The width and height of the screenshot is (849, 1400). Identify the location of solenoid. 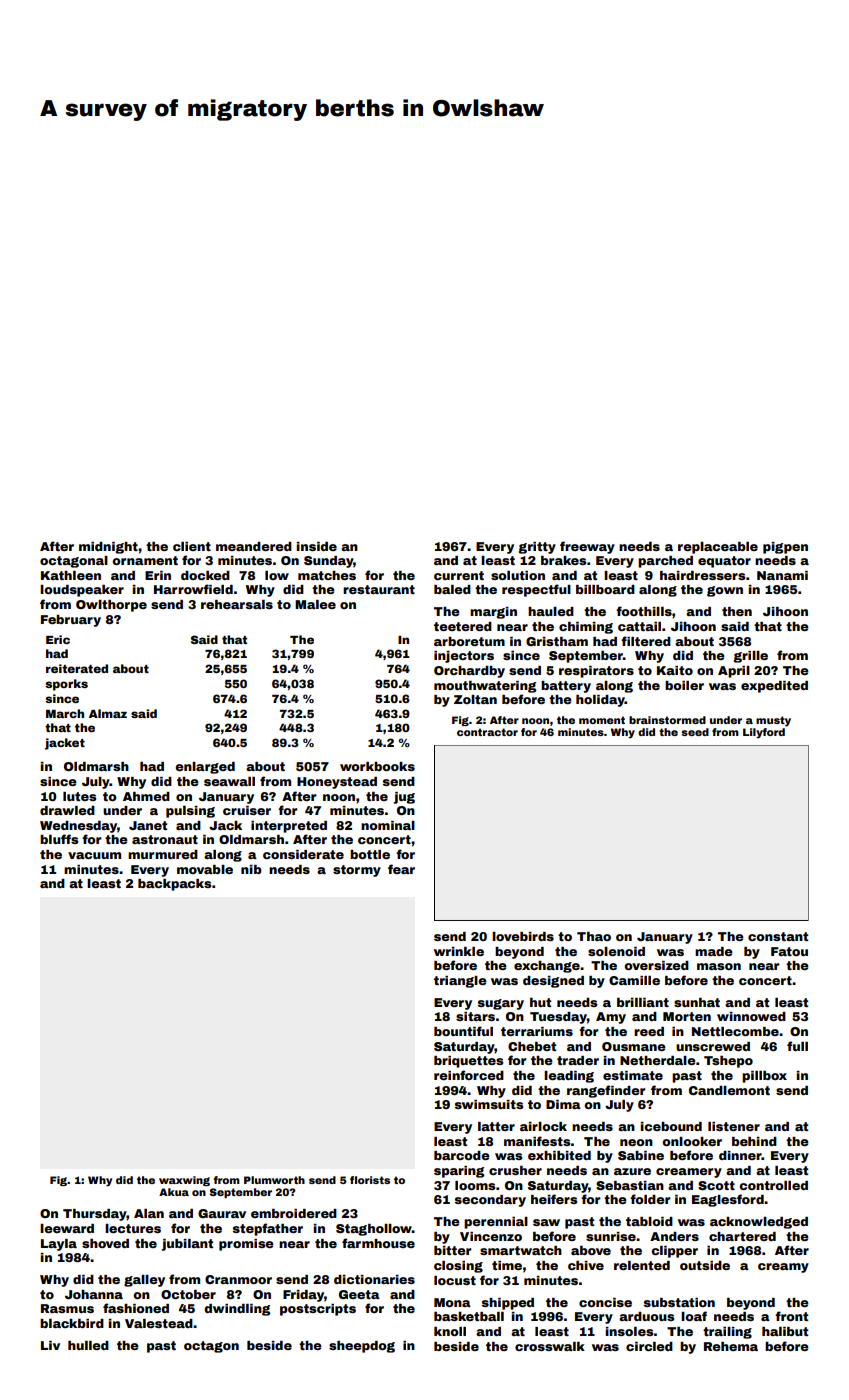
(616, 951).
